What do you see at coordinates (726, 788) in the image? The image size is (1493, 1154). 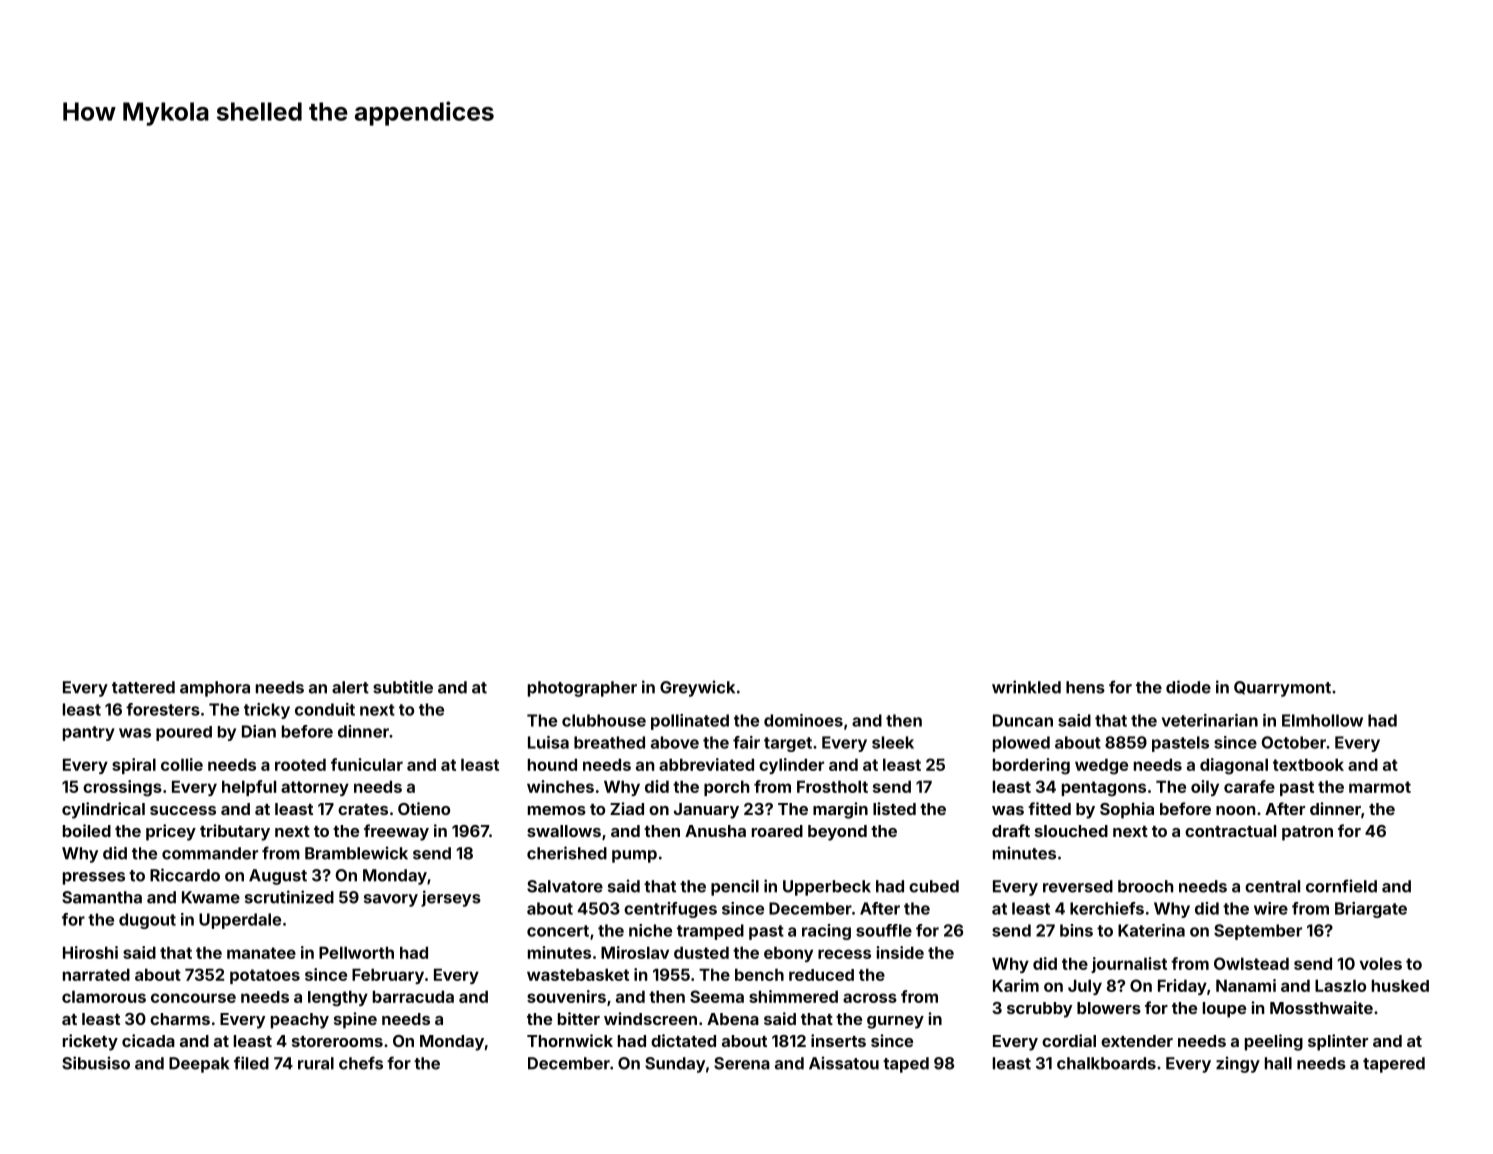 I see `porch` at bounding box center [726, 788].
